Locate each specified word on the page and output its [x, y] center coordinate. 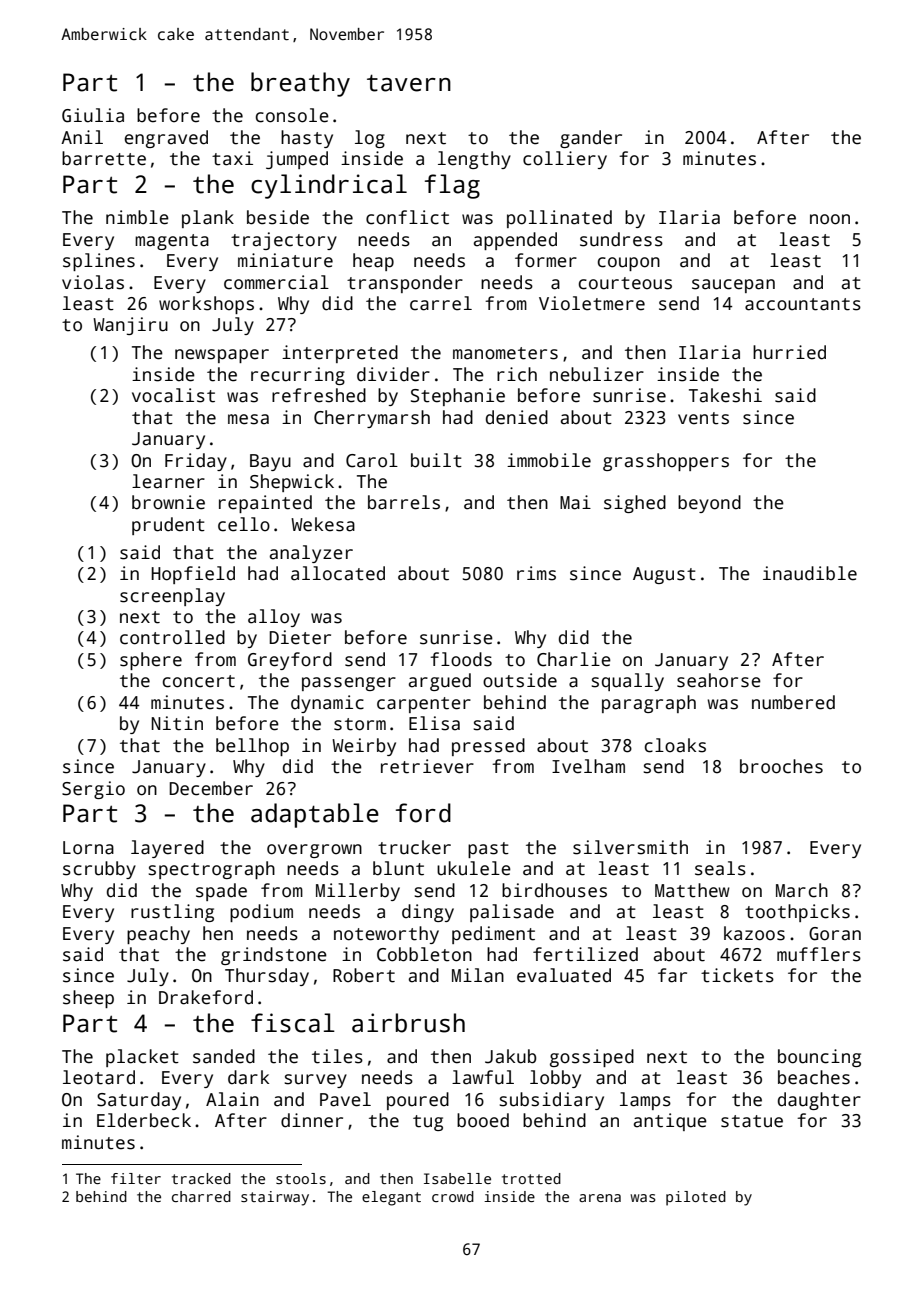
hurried [789, 352]
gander [591, 139]
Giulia [93, 115]
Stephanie [458, 397]
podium [261, 913]
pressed [488, 747]
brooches [781, 766]
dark [248, 1077]
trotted [531, 1178]
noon [830, 219]
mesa [248, 419]
